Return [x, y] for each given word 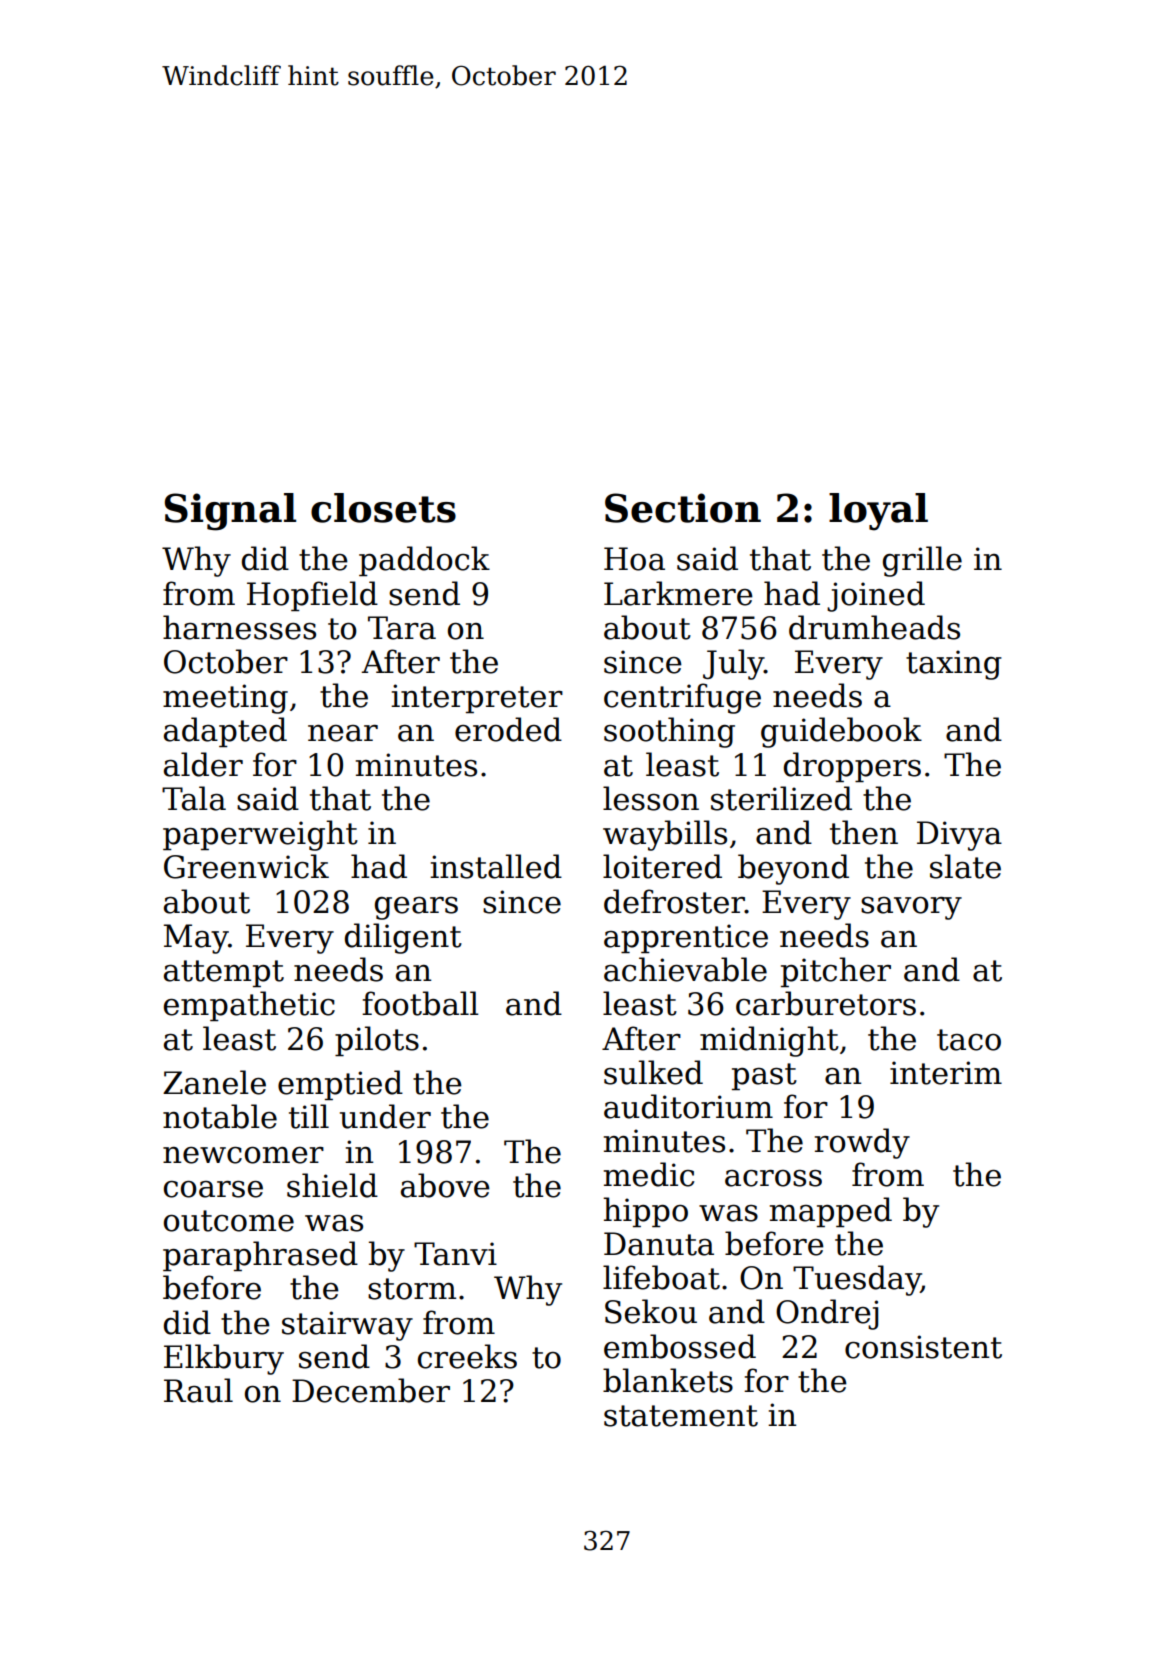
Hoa [634, 559]
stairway [347, 1326]
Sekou [651, 1311]
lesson [651, 798]
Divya [959, 836]
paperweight [260, 835]
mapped [831, 1212]
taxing [954, 665]
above [445, 1185]
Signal [230, 512]
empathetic [249, 1006]
